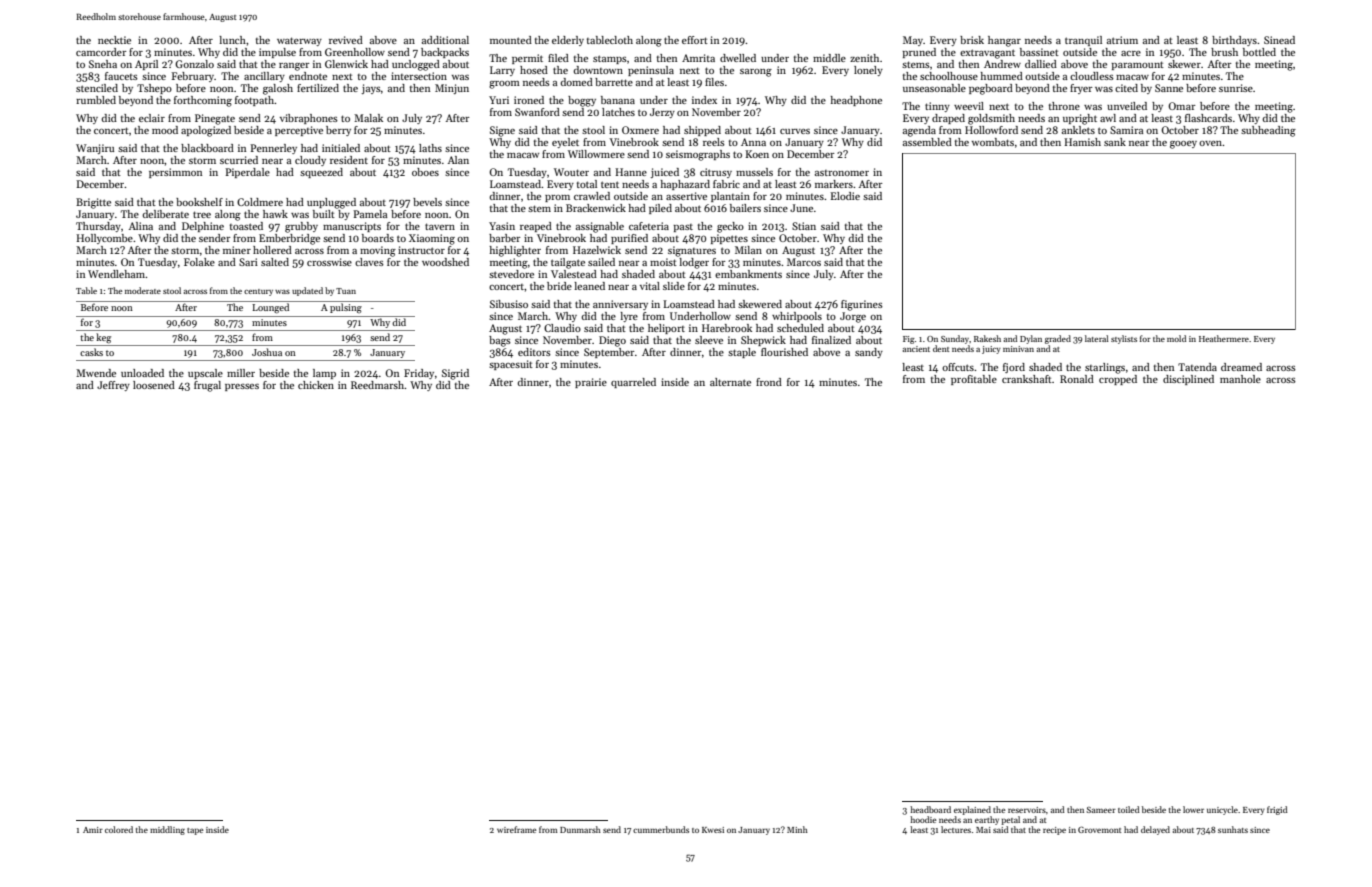 The width and height of the screenshot is (1372, 887). What do you see at coordinates (113, 386) in the screenshot?
I see `Jeffrey` at bounding box center [113, 386].
